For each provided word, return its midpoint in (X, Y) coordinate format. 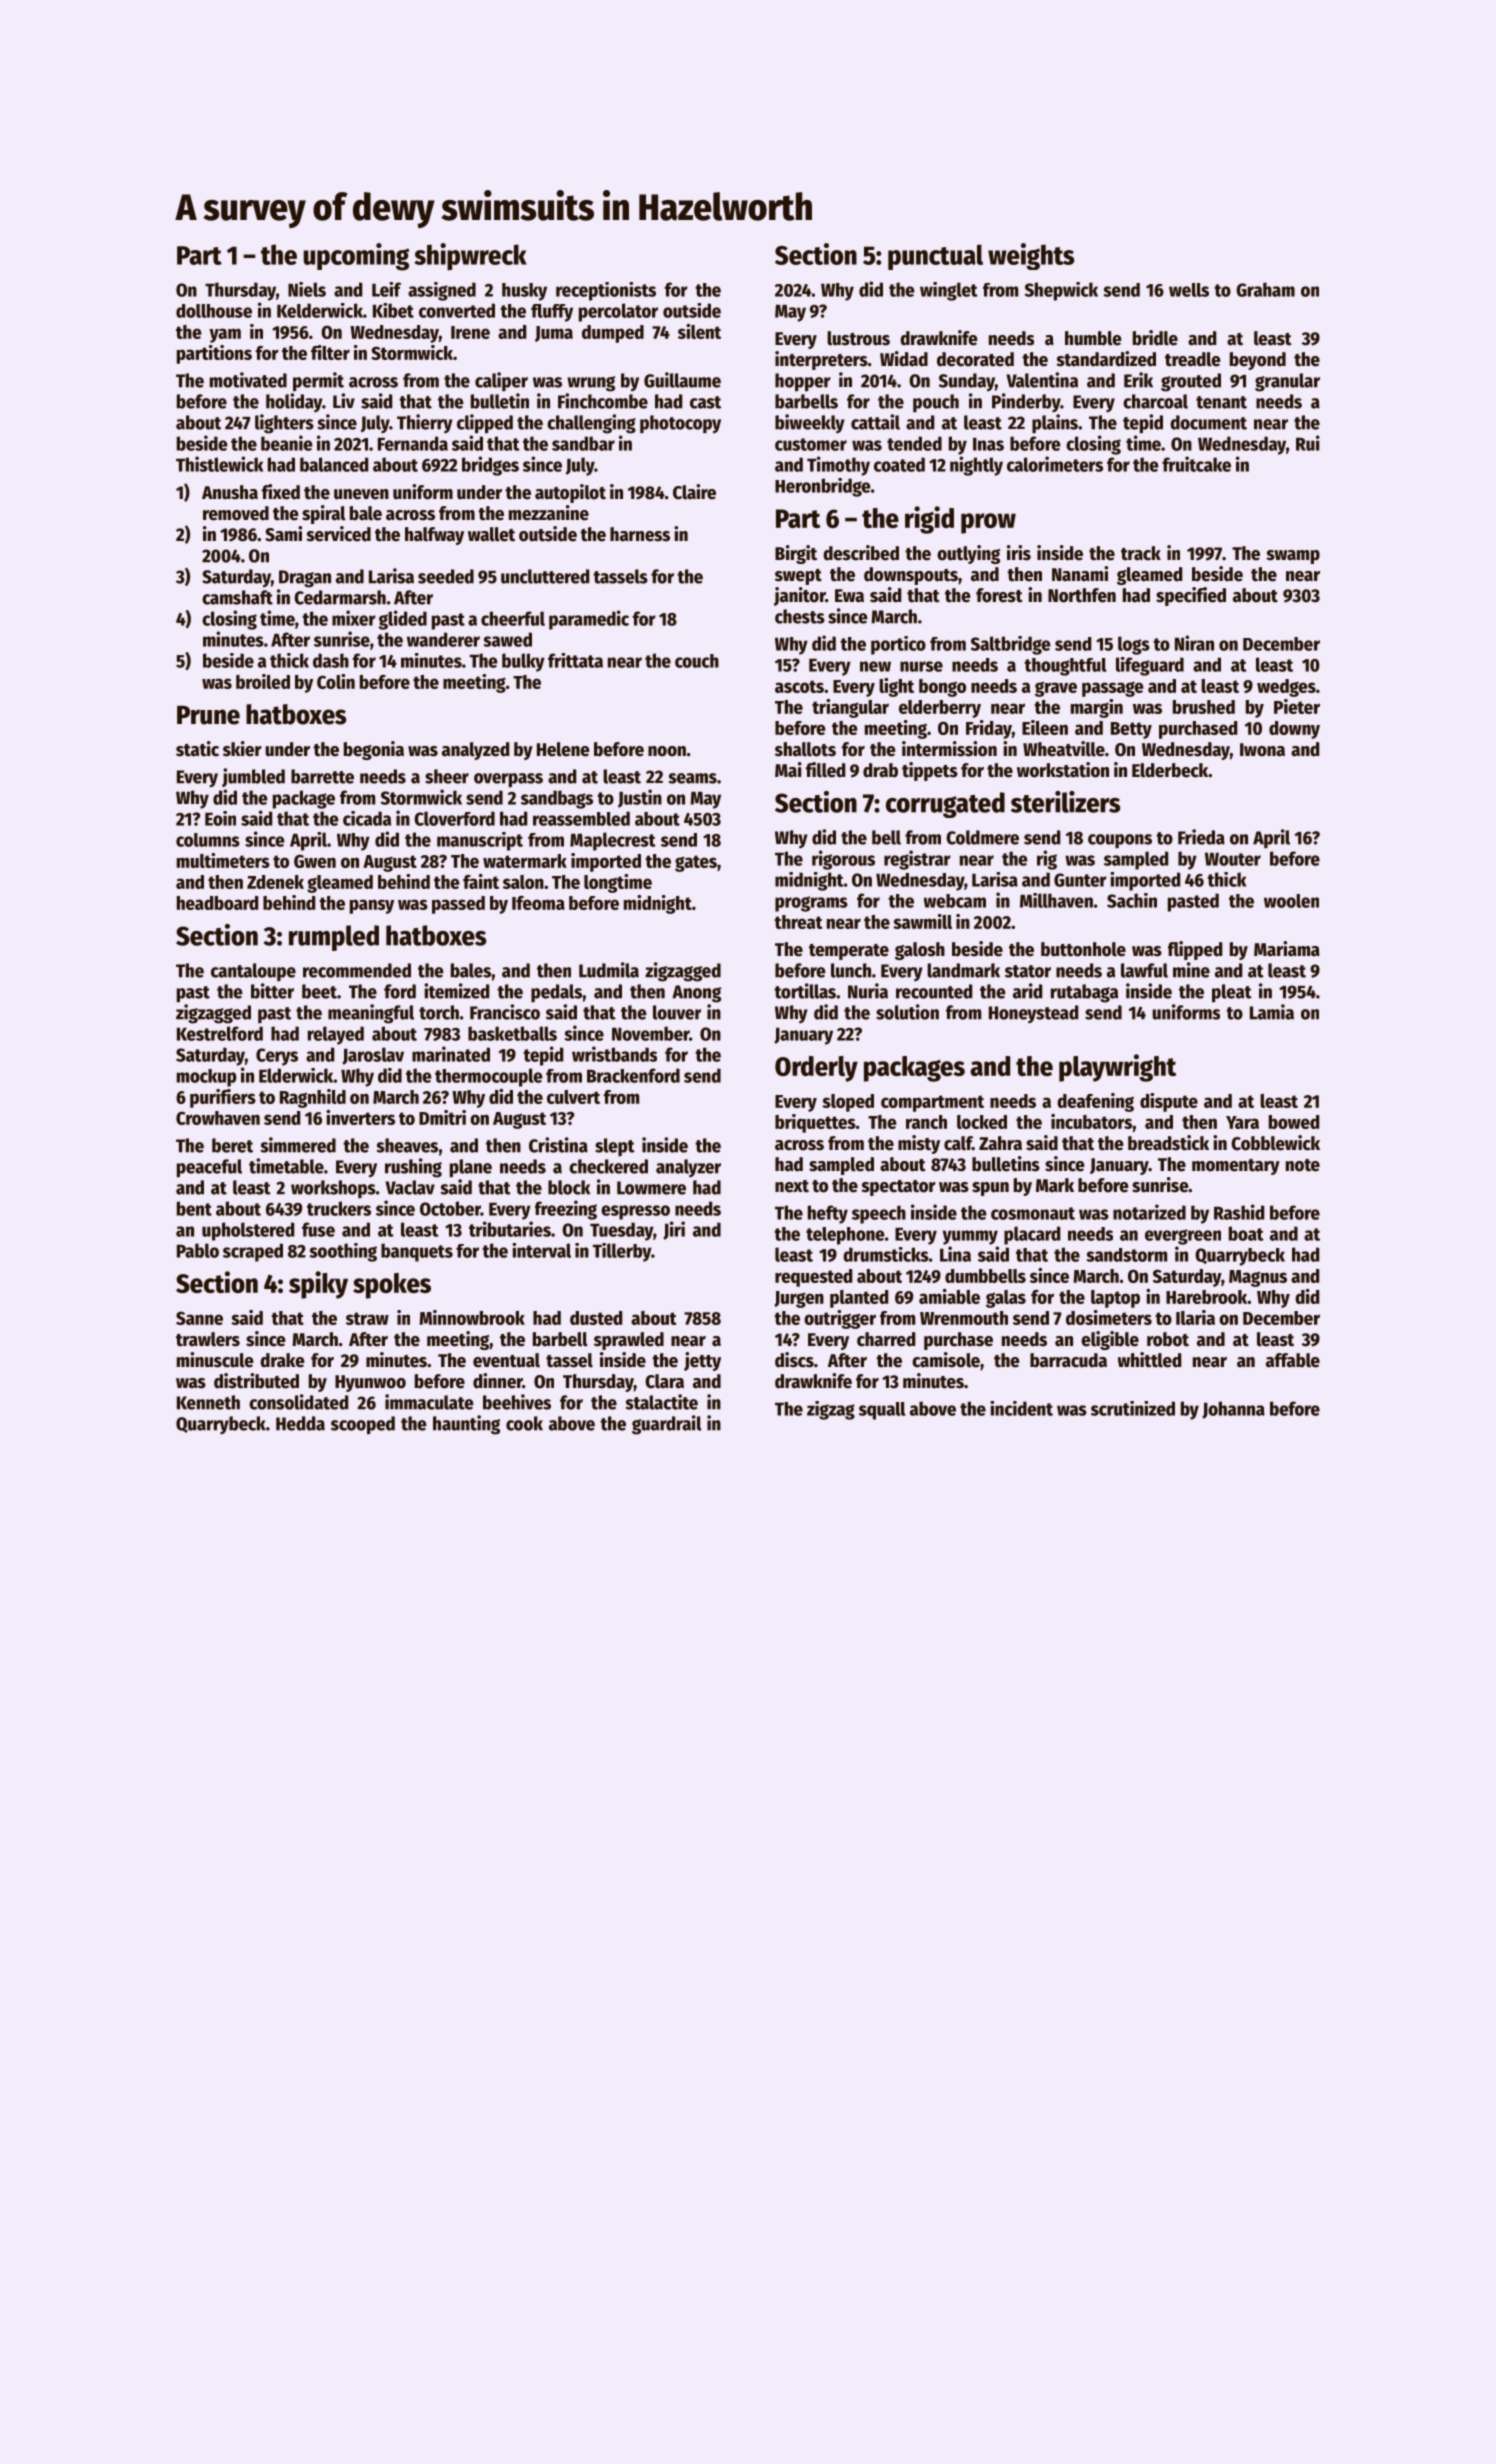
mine (1191, 970)
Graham (1265, 289)
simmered (298, 1145)
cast (705, 402)
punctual (935, 257)
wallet (491, 534)
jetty (702, 1361)
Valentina (1042, 380)
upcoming (356, 257)
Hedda (300, 1423)
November (650, 1033)
